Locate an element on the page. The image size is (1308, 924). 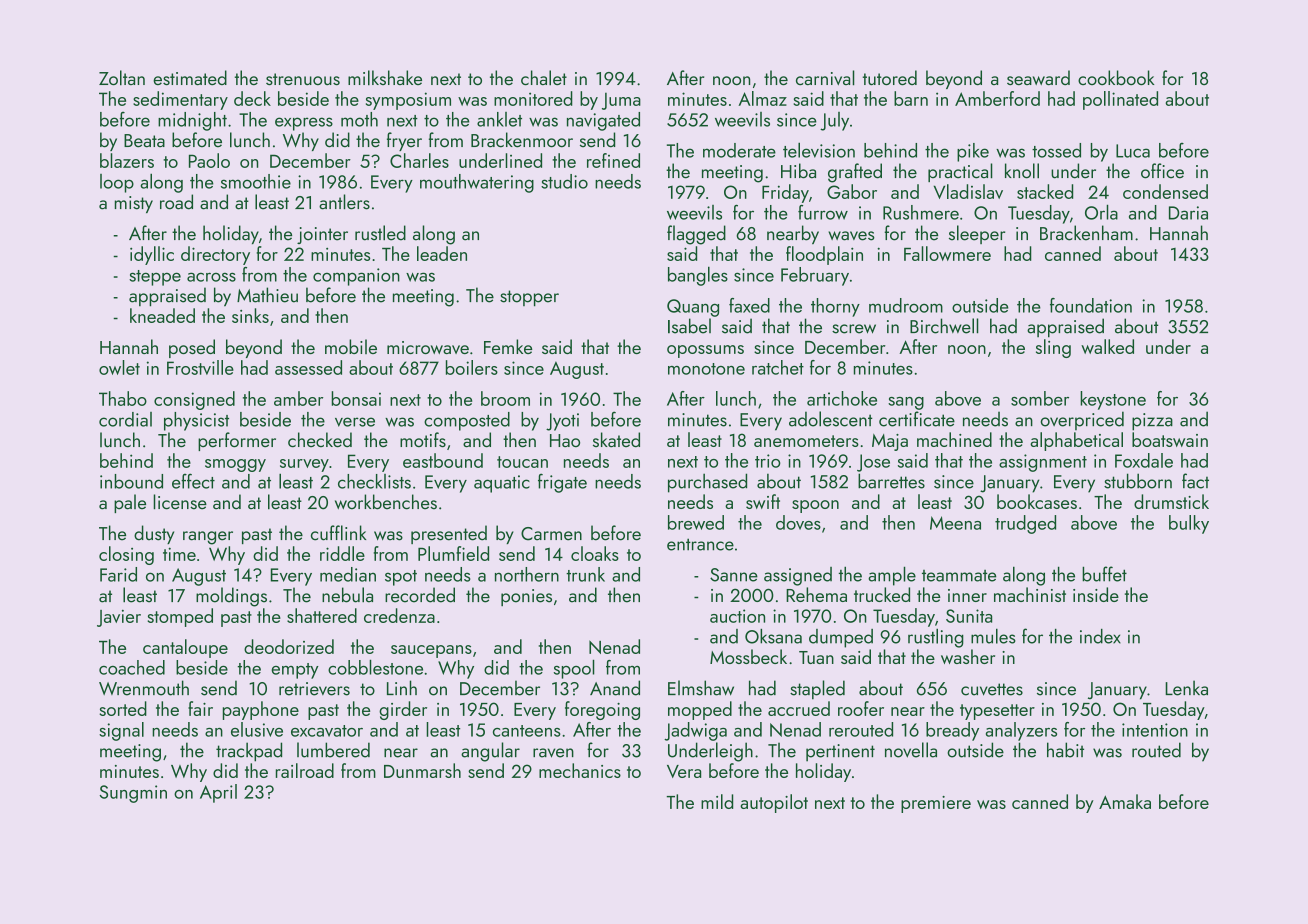
chalet is located at coordinates (544, 78).
